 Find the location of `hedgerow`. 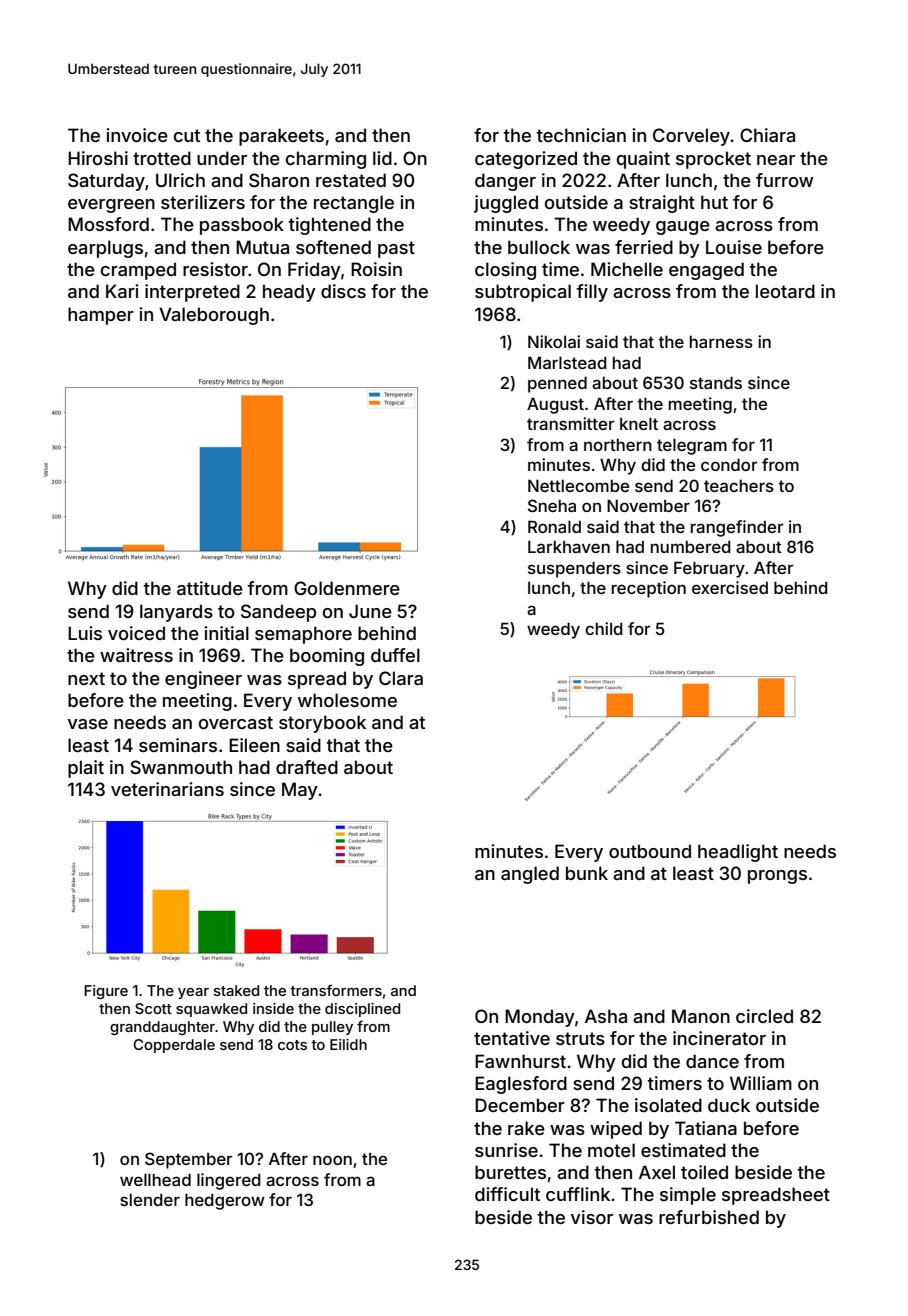

hedgerow is located at coordinates (225, 1201).
